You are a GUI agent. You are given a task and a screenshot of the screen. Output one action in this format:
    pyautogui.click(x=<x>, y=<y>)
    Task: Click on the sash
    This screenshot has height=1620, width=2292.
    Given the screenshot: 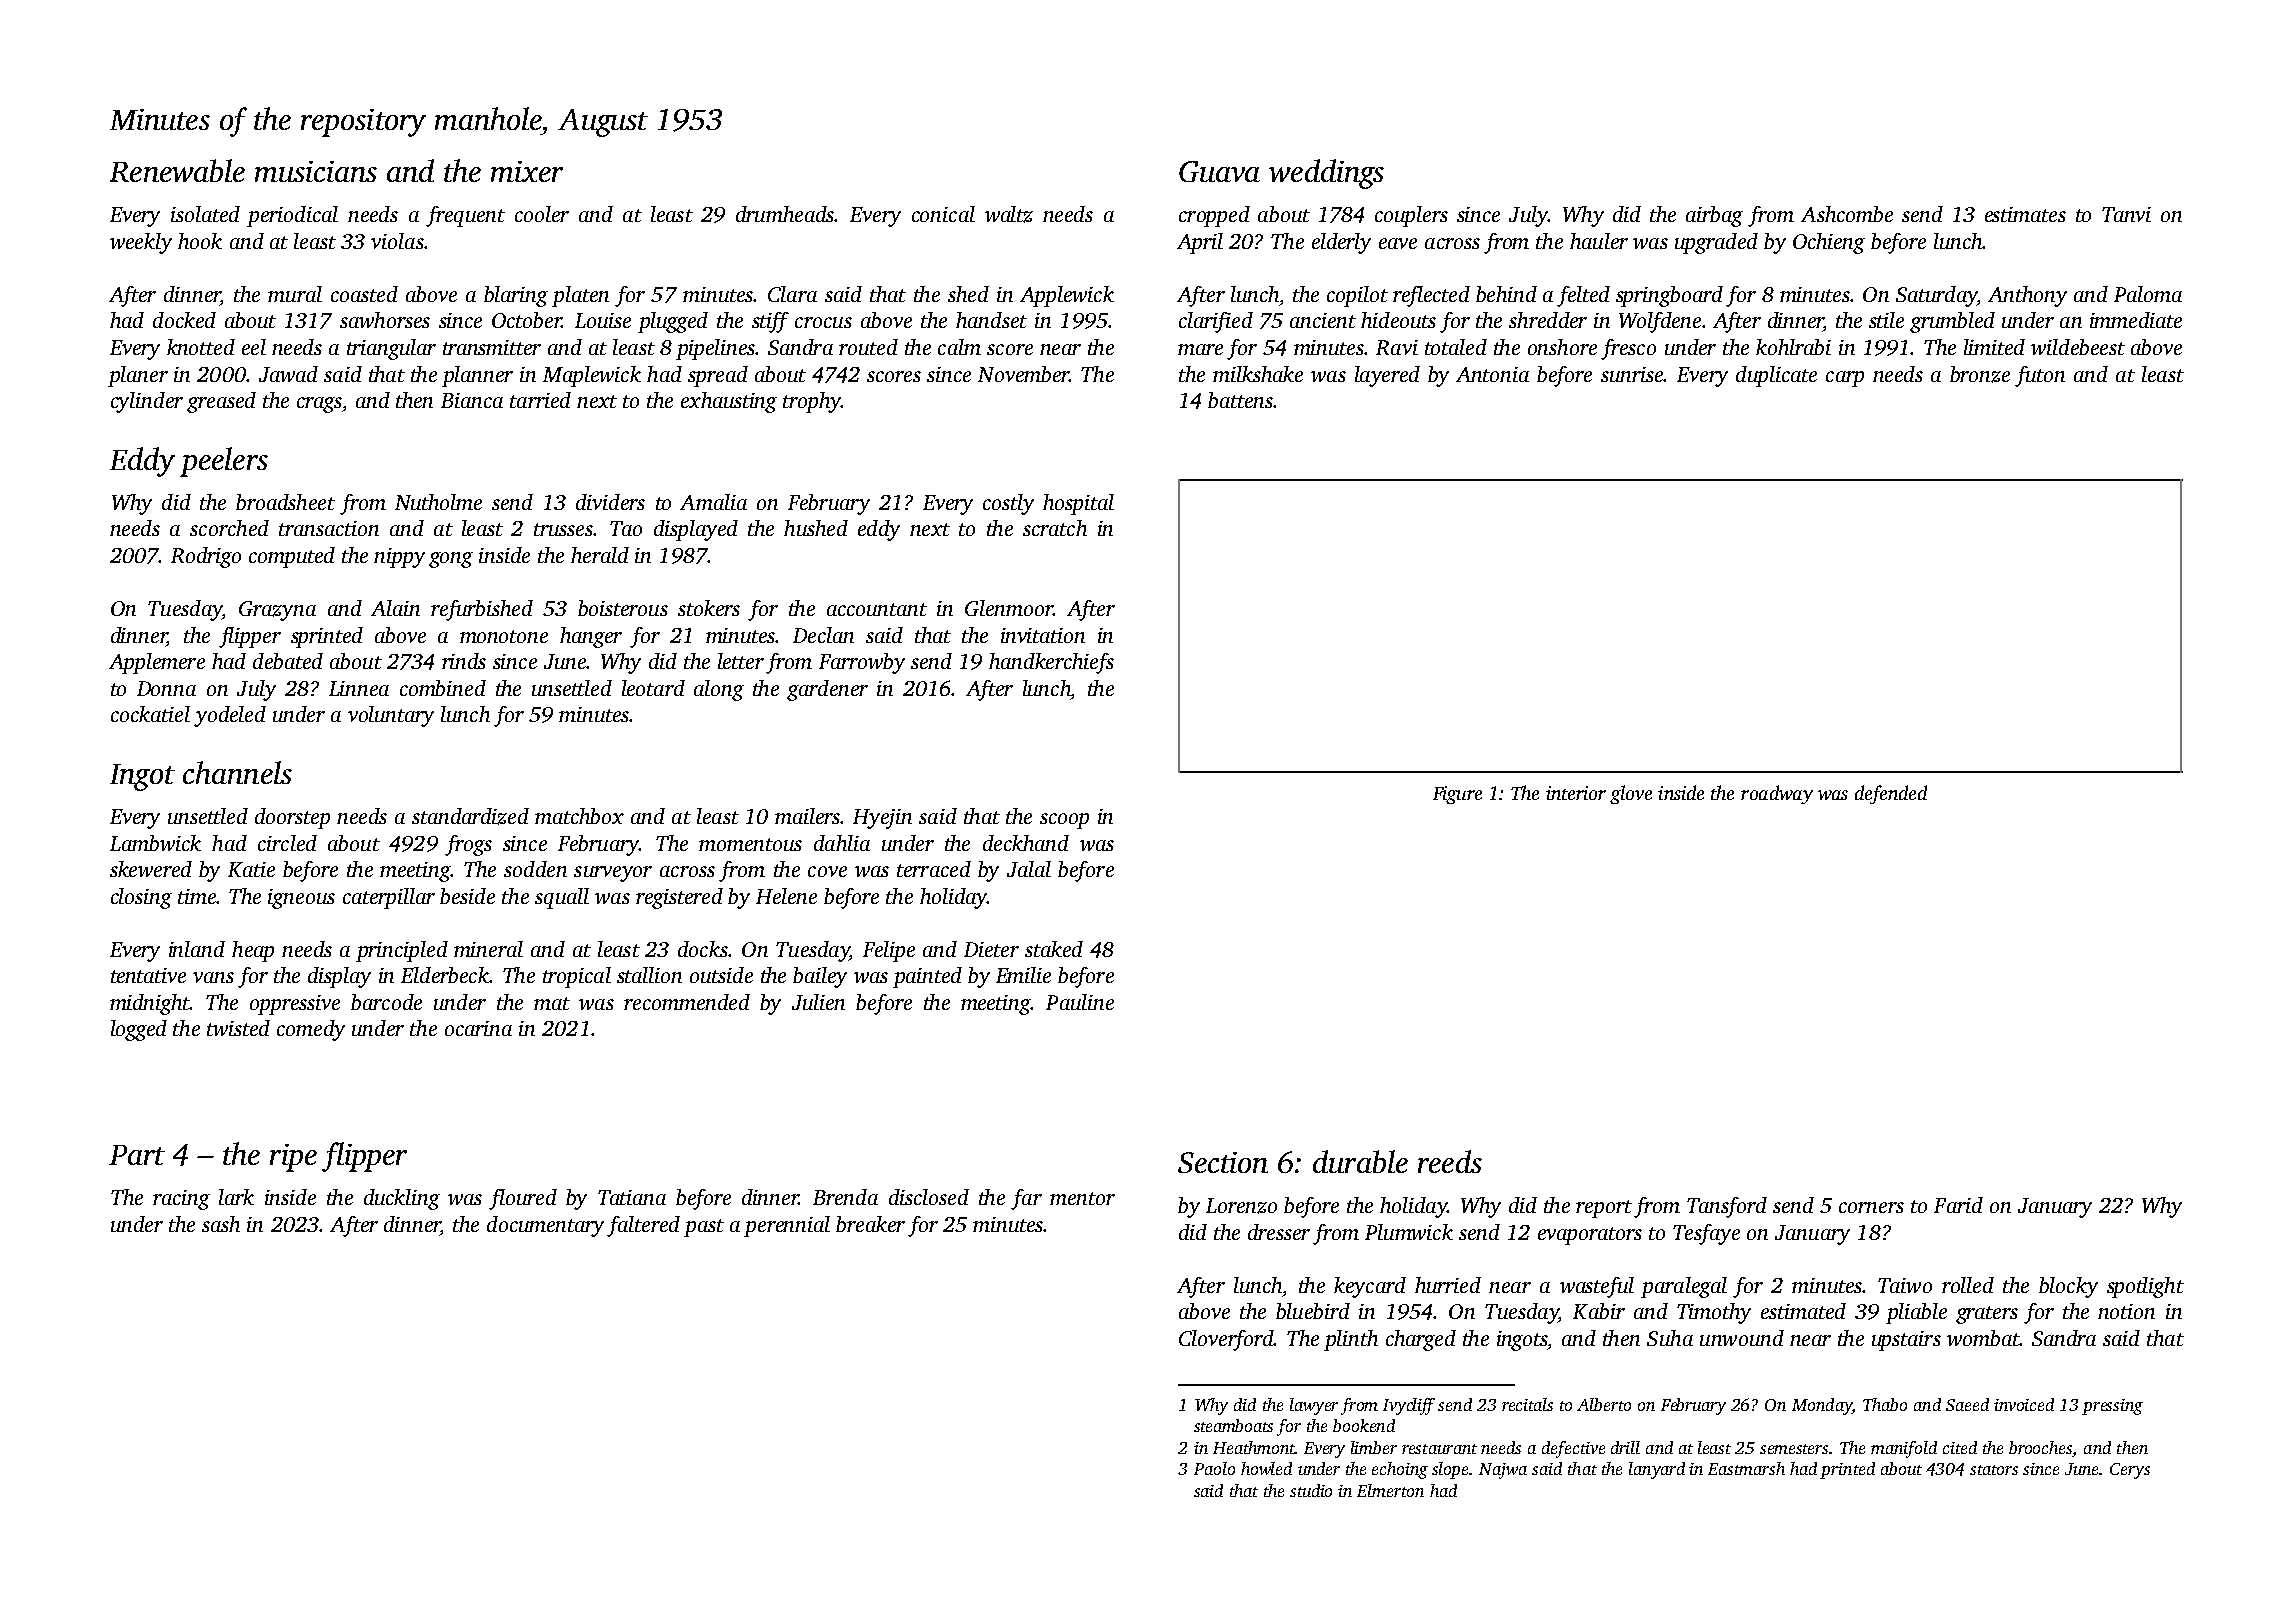 What is the action you would take?
    pyautogui.click(x=221, y=1224)
